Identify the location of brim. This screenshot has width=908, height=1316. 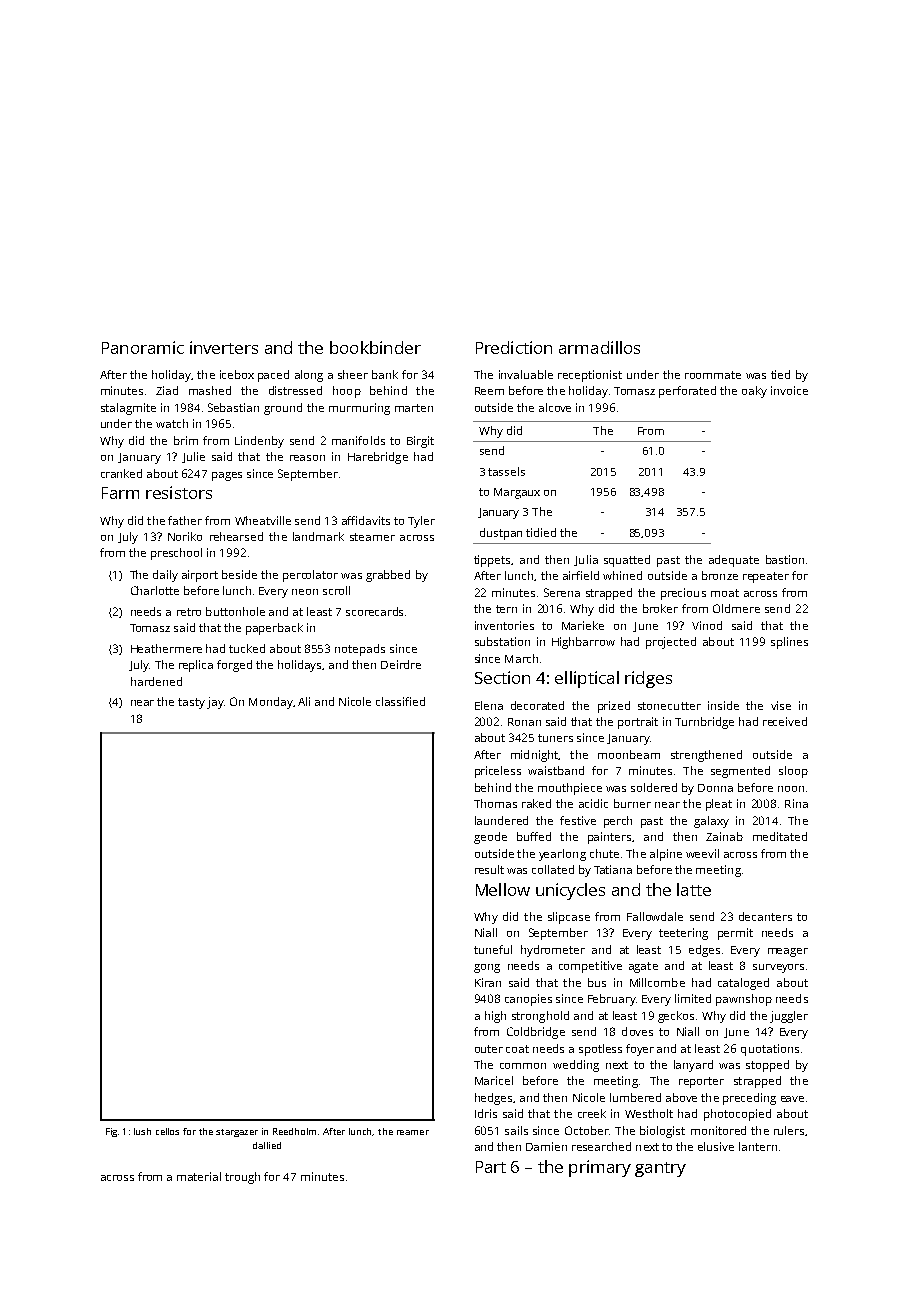
(186, 440).
